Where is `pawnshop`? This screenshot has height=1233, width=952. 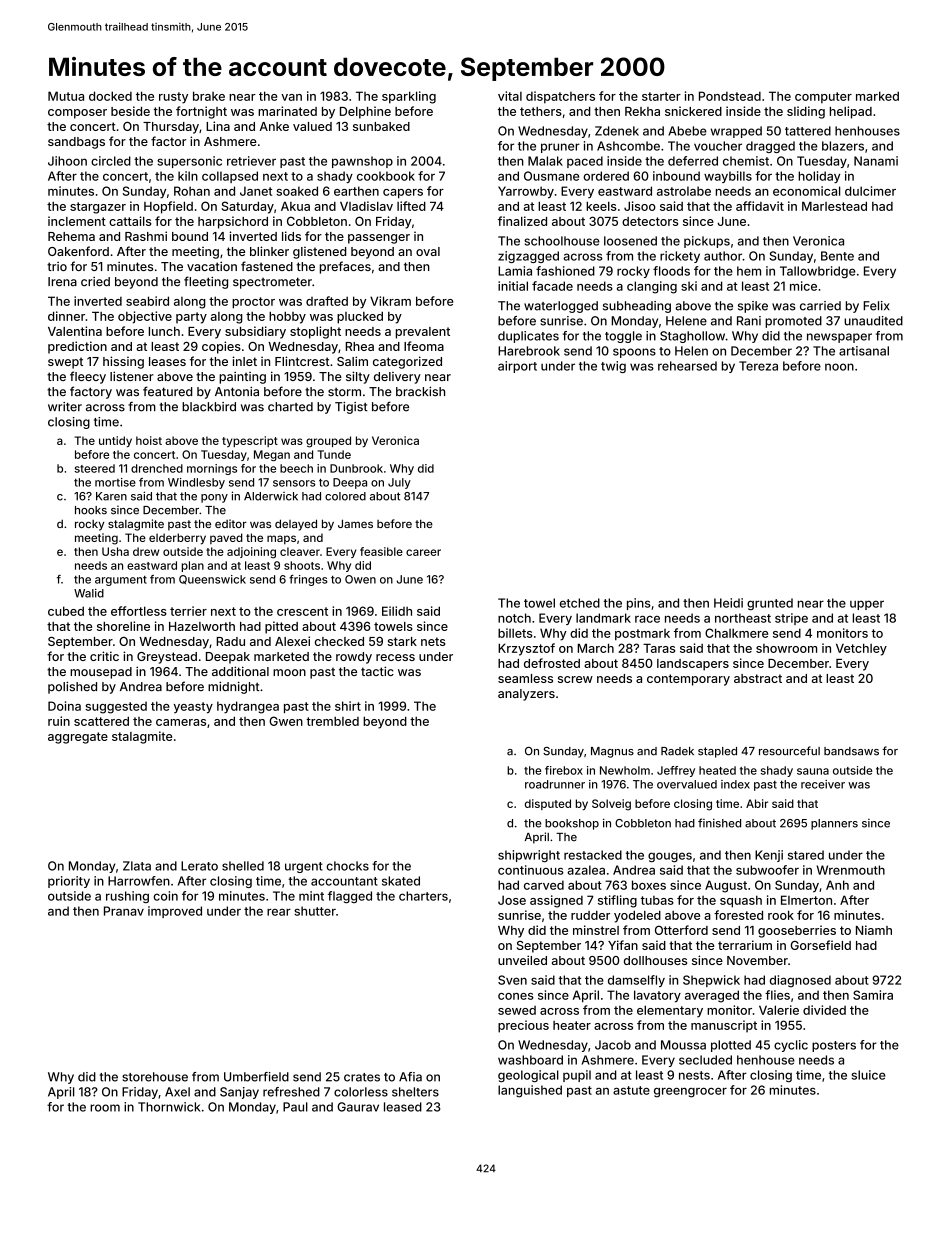 pawnshop is located at coordinates (362, 162).
